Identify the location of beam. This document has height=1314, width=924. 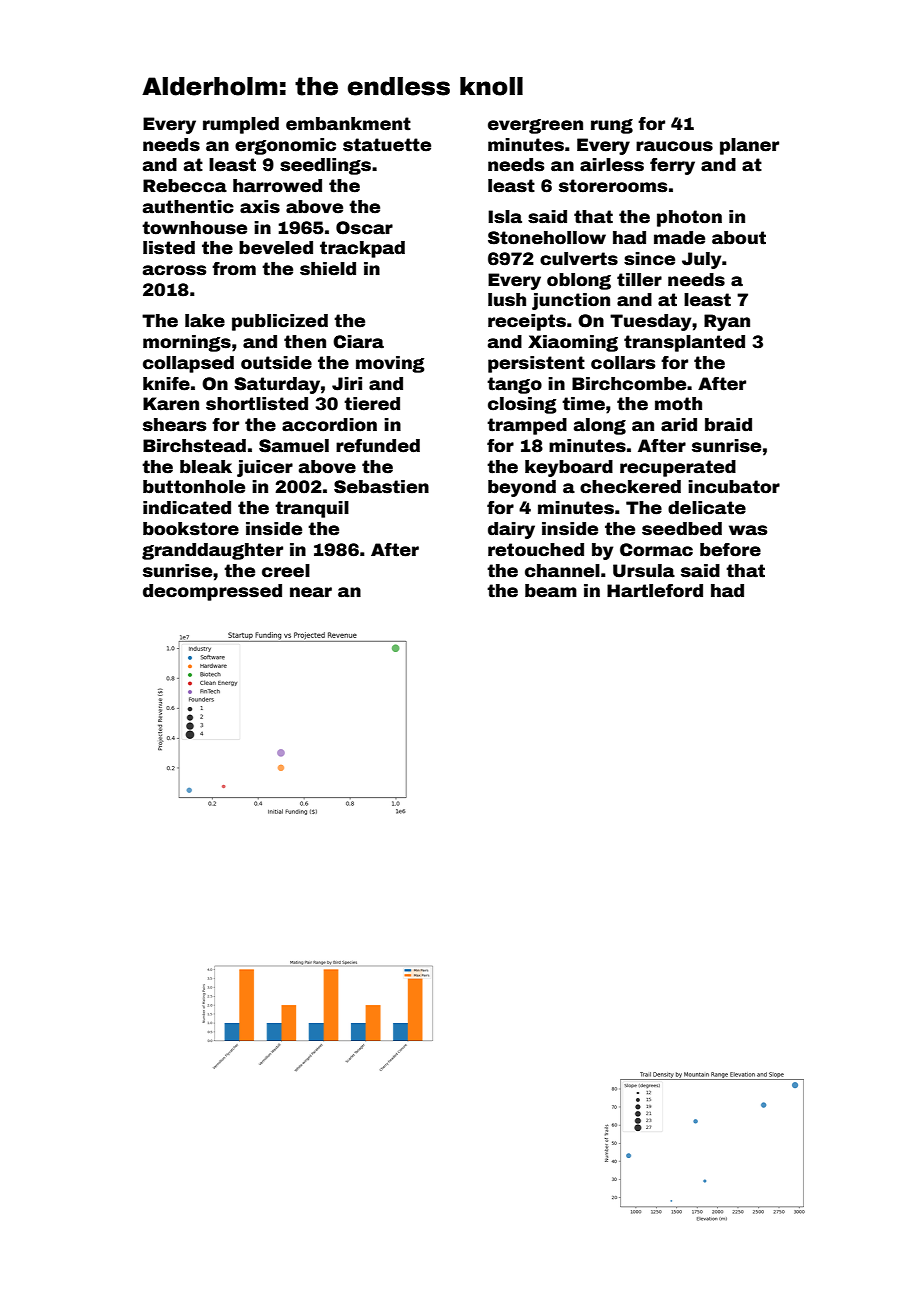
(551, 591).
